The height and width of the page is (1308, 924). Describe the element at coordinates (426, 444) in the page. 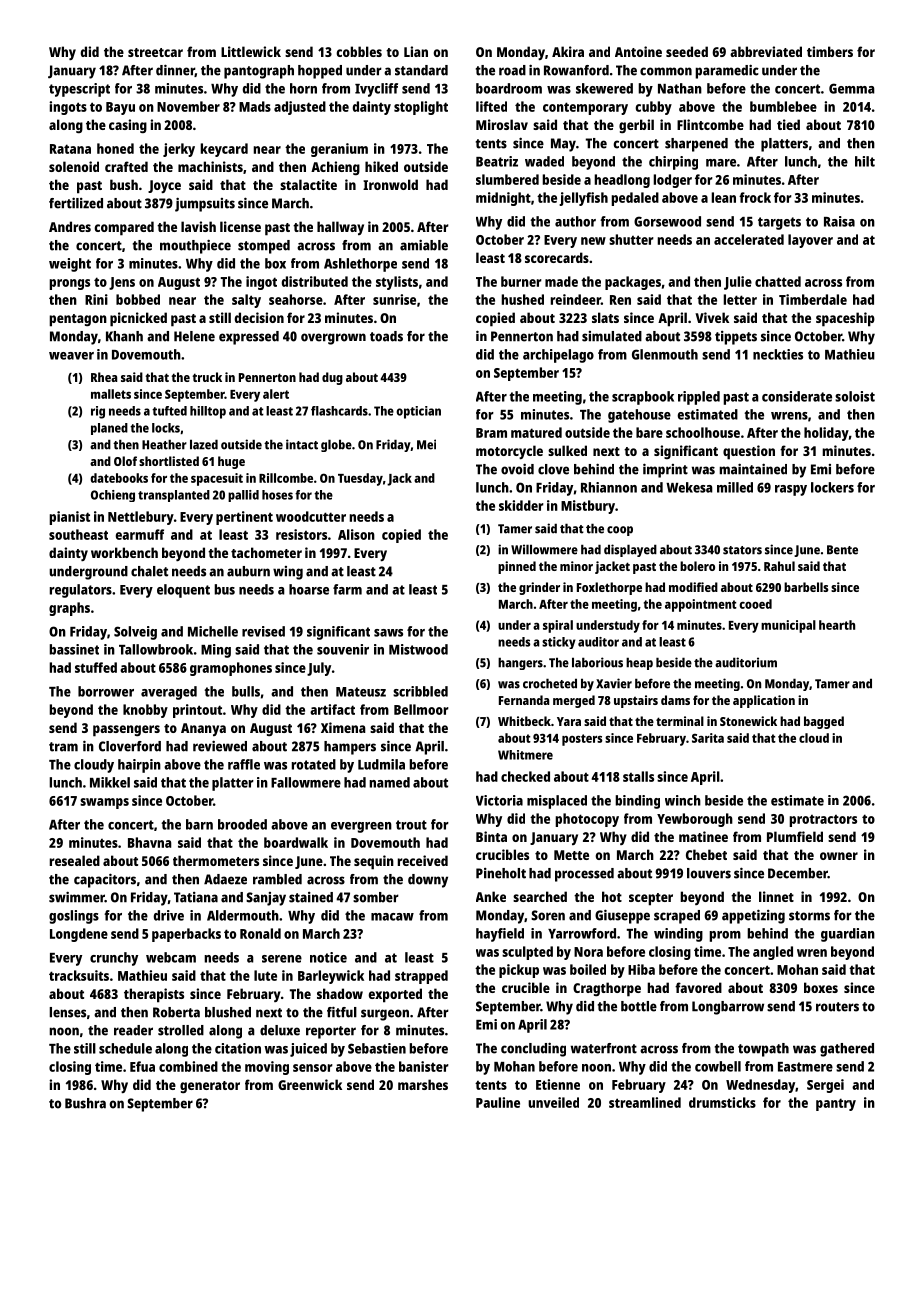

I see `Mei` at that location.
